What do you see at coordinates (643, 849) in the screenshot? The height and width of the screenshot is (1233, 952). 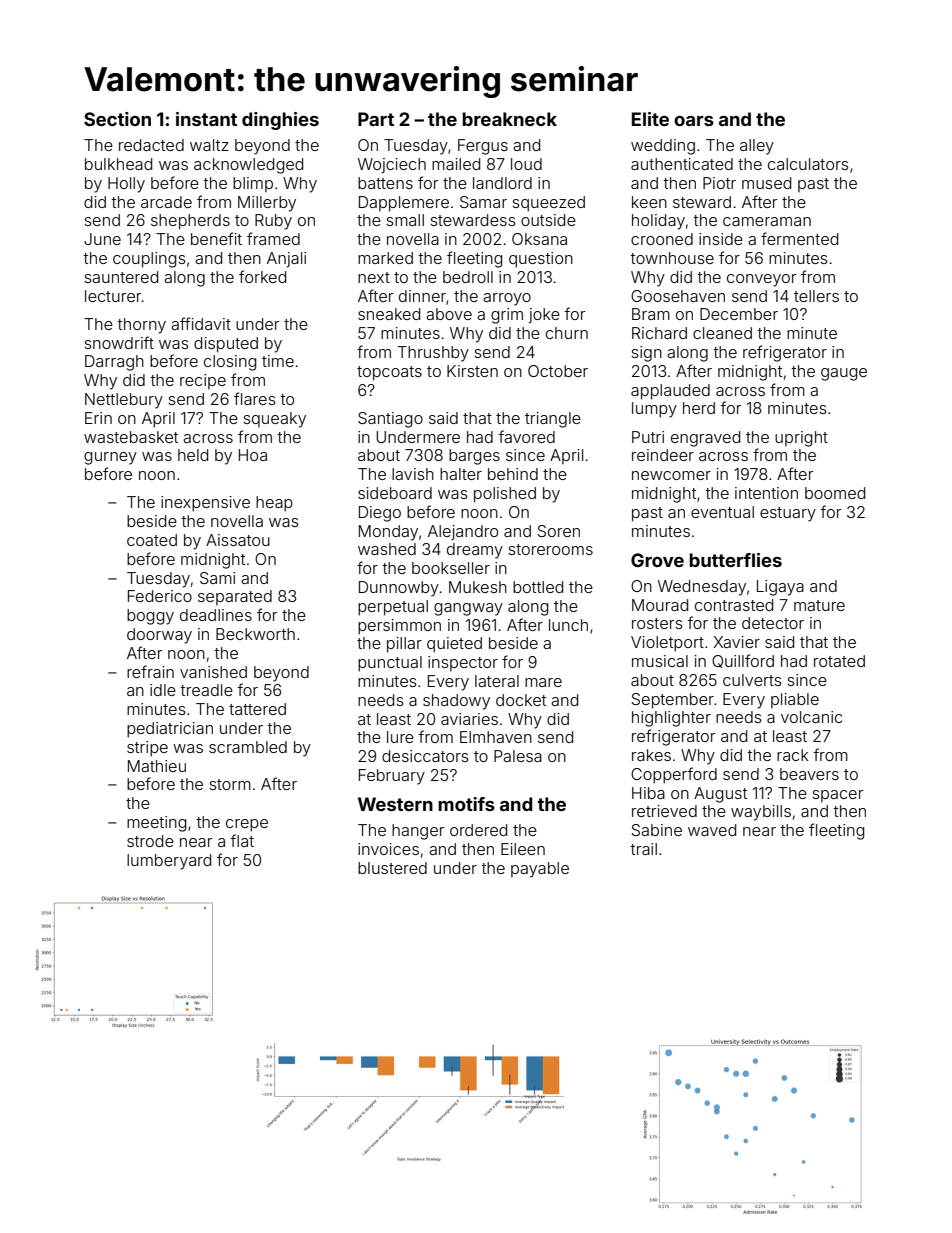 I see `trail` at bounding box center [643, 849].
